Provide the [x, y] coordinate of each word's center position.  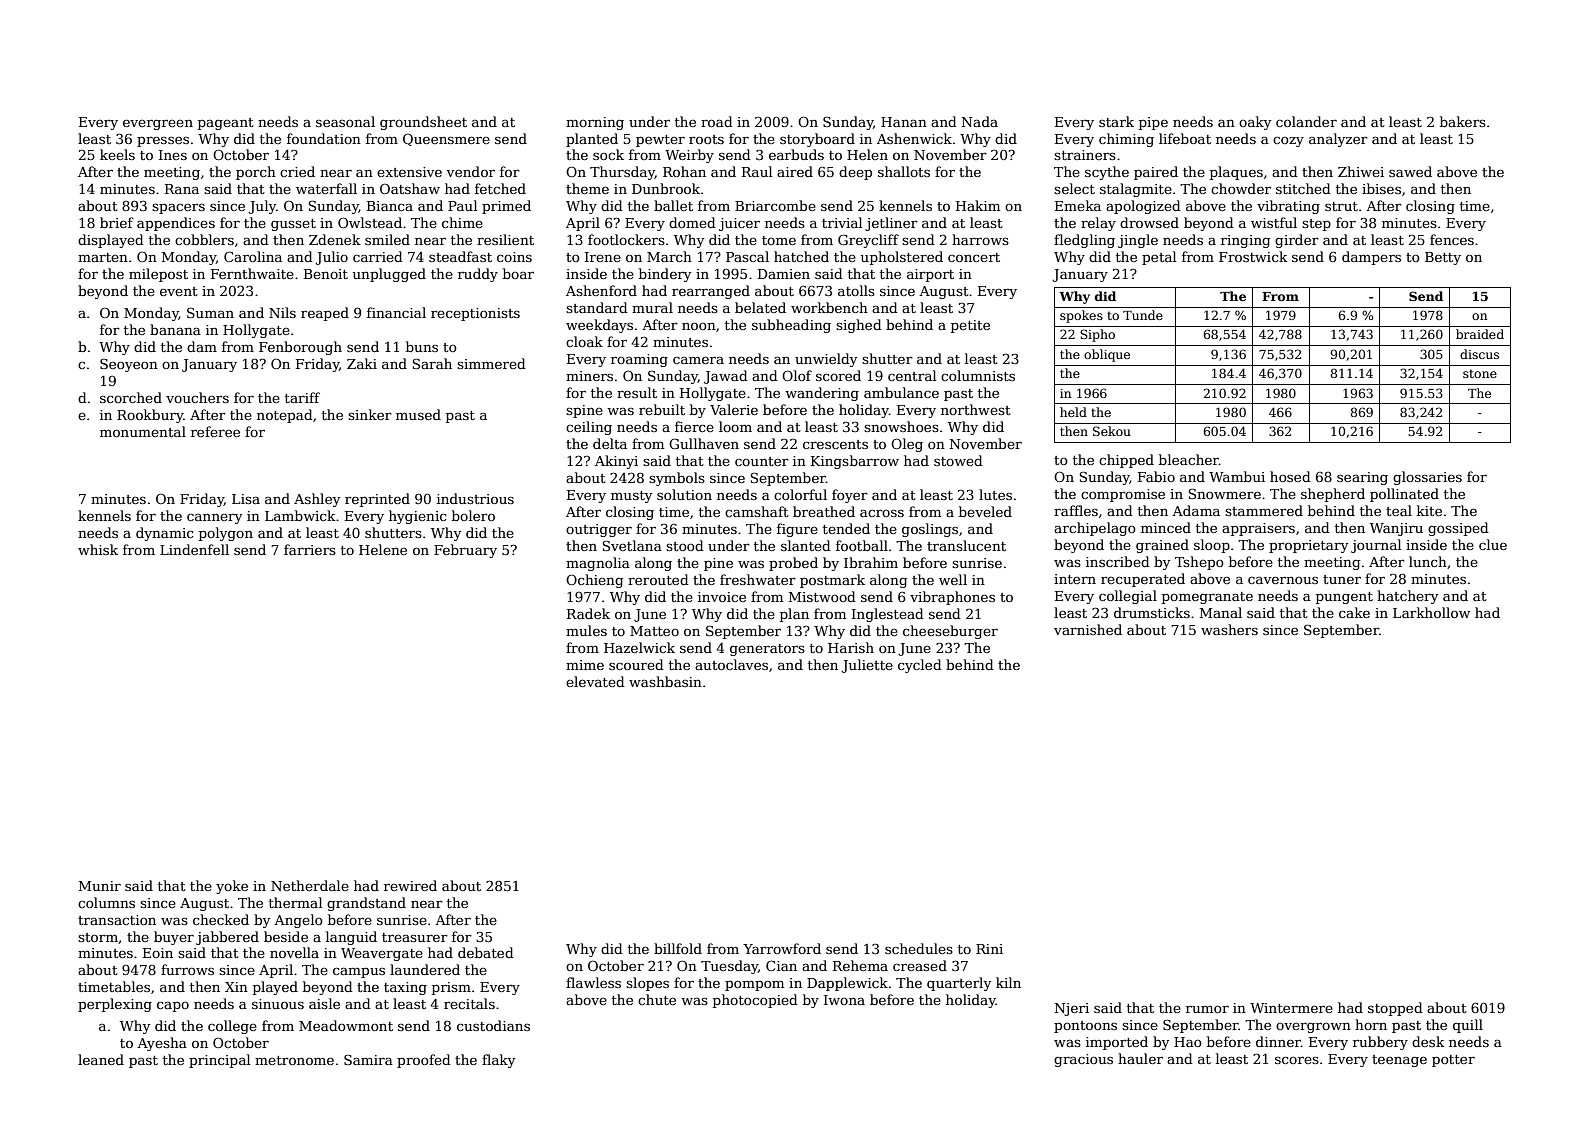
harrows [980, 239]
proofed [424, 1061]
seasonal [345, 121]
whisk [98, 549]
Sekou [1112, 431]
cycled [920, 666]
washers [1229, 629]
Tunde [1143, 315]
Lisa [246, 499]
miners [589, 376]
